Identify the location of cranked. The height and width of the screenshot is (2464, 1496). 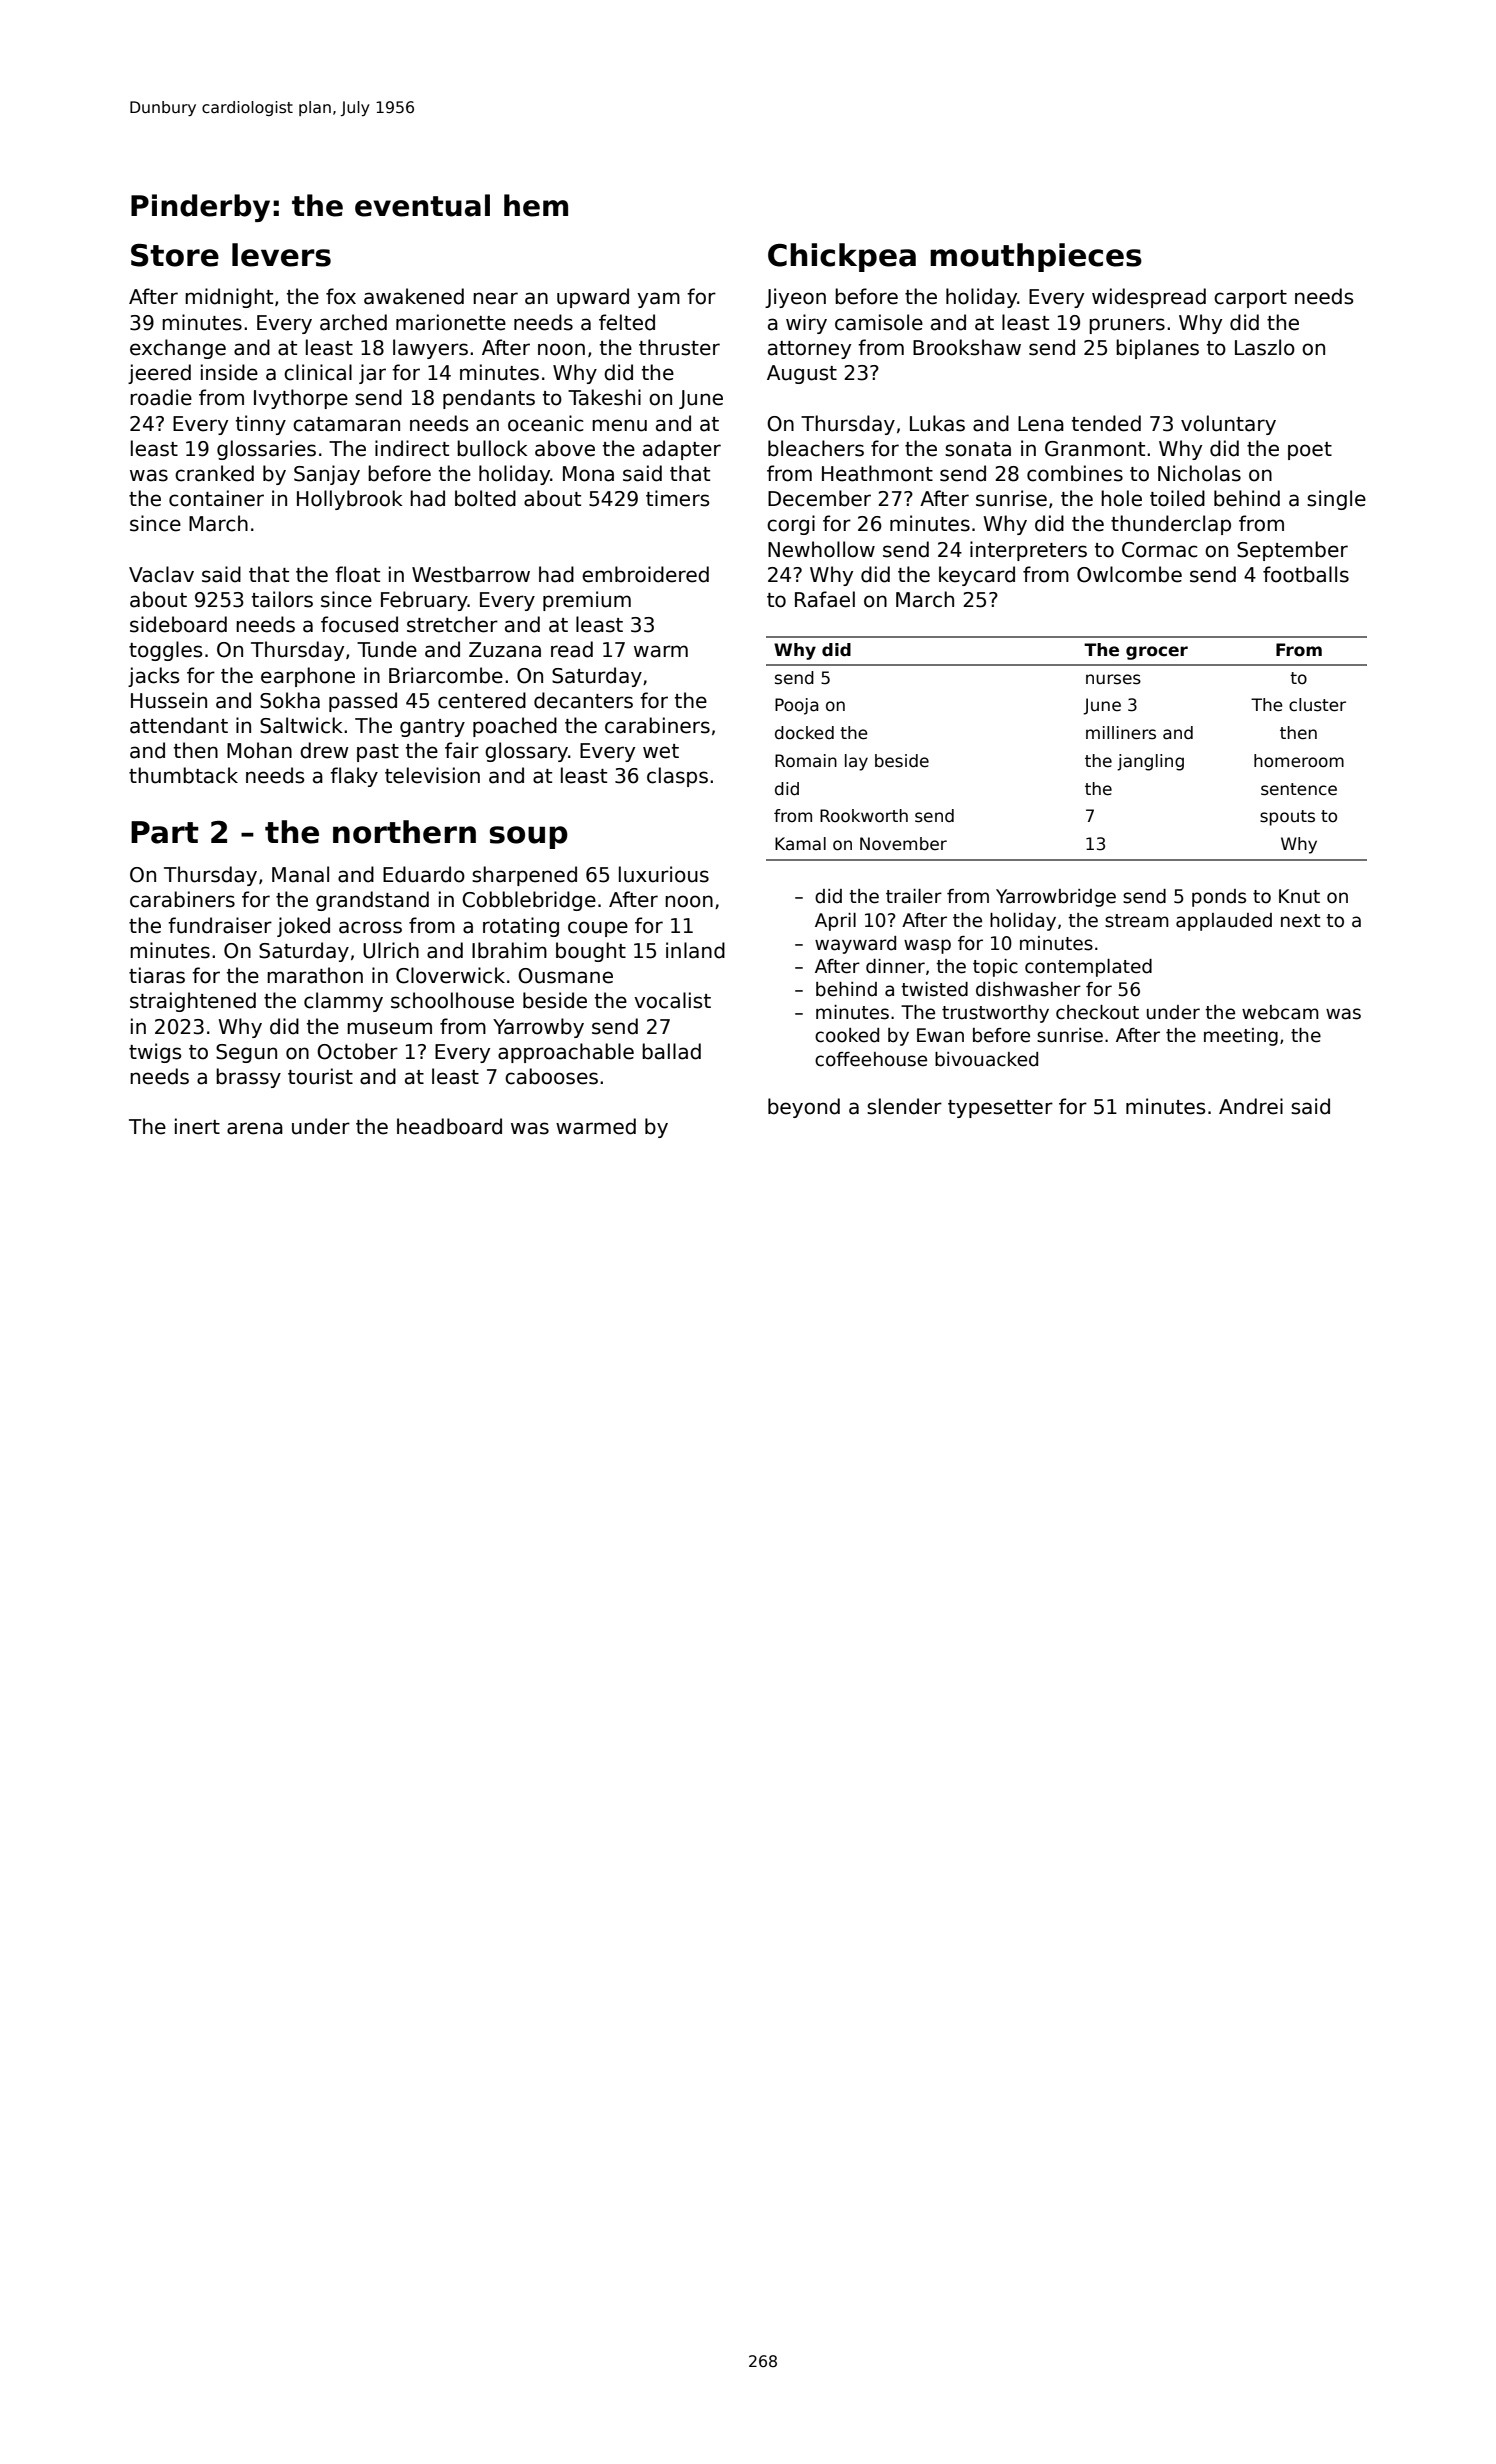
(214, 473).
